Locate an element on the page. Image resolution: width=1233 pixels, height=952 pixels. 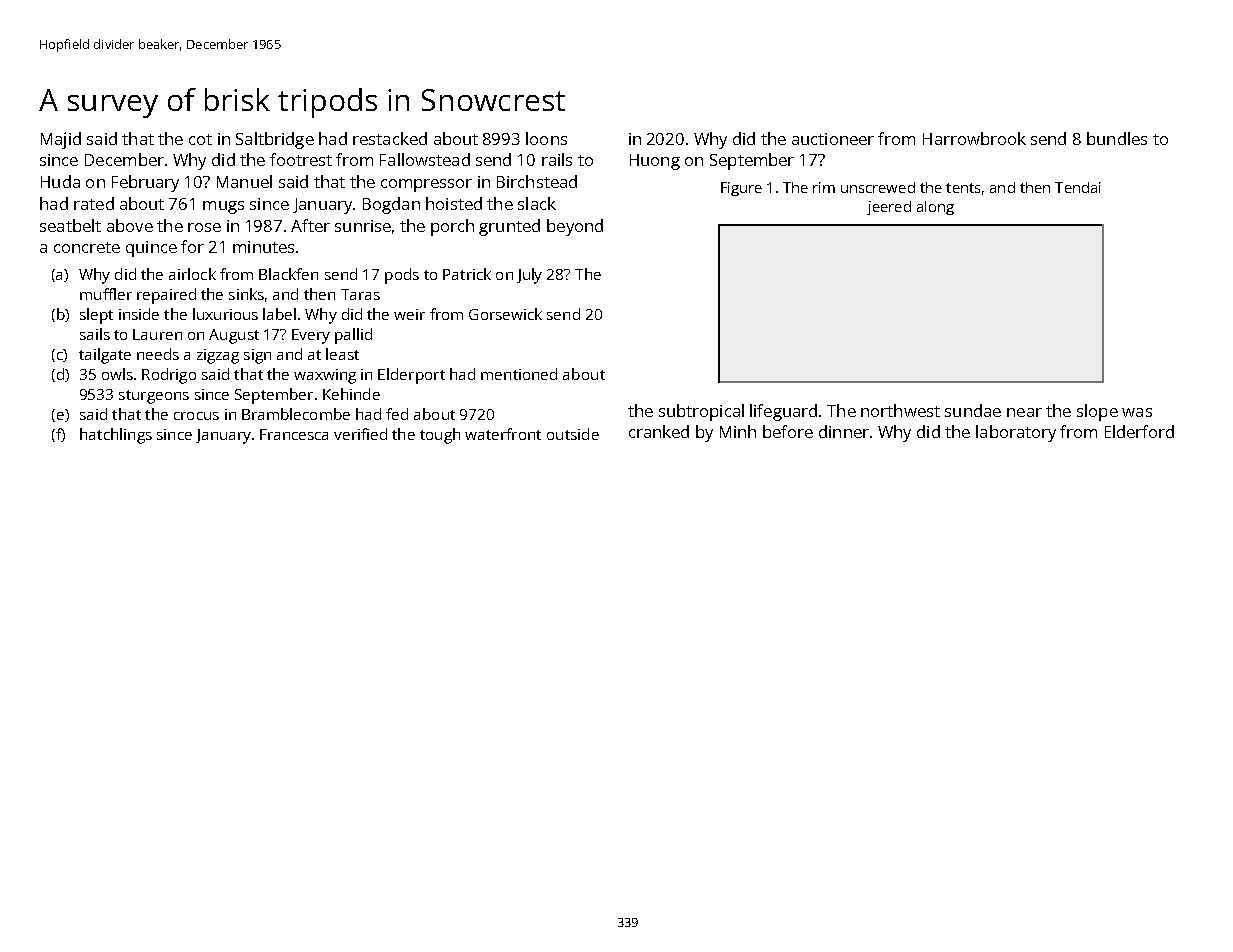
July is located at coordinates (529, 276).
